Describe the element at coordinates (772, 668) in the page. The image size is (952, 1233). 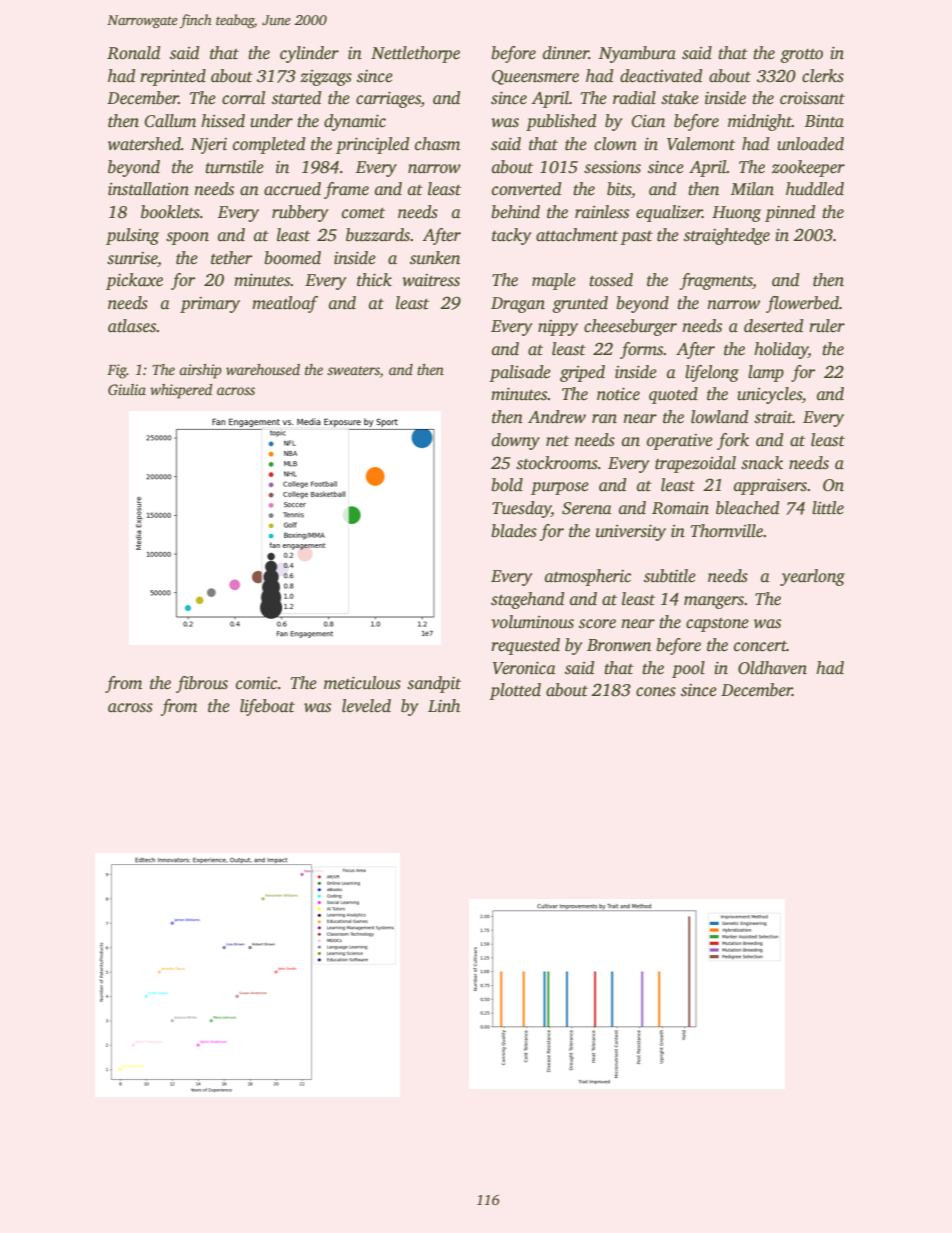
I see `Oldhaven` at that location.
